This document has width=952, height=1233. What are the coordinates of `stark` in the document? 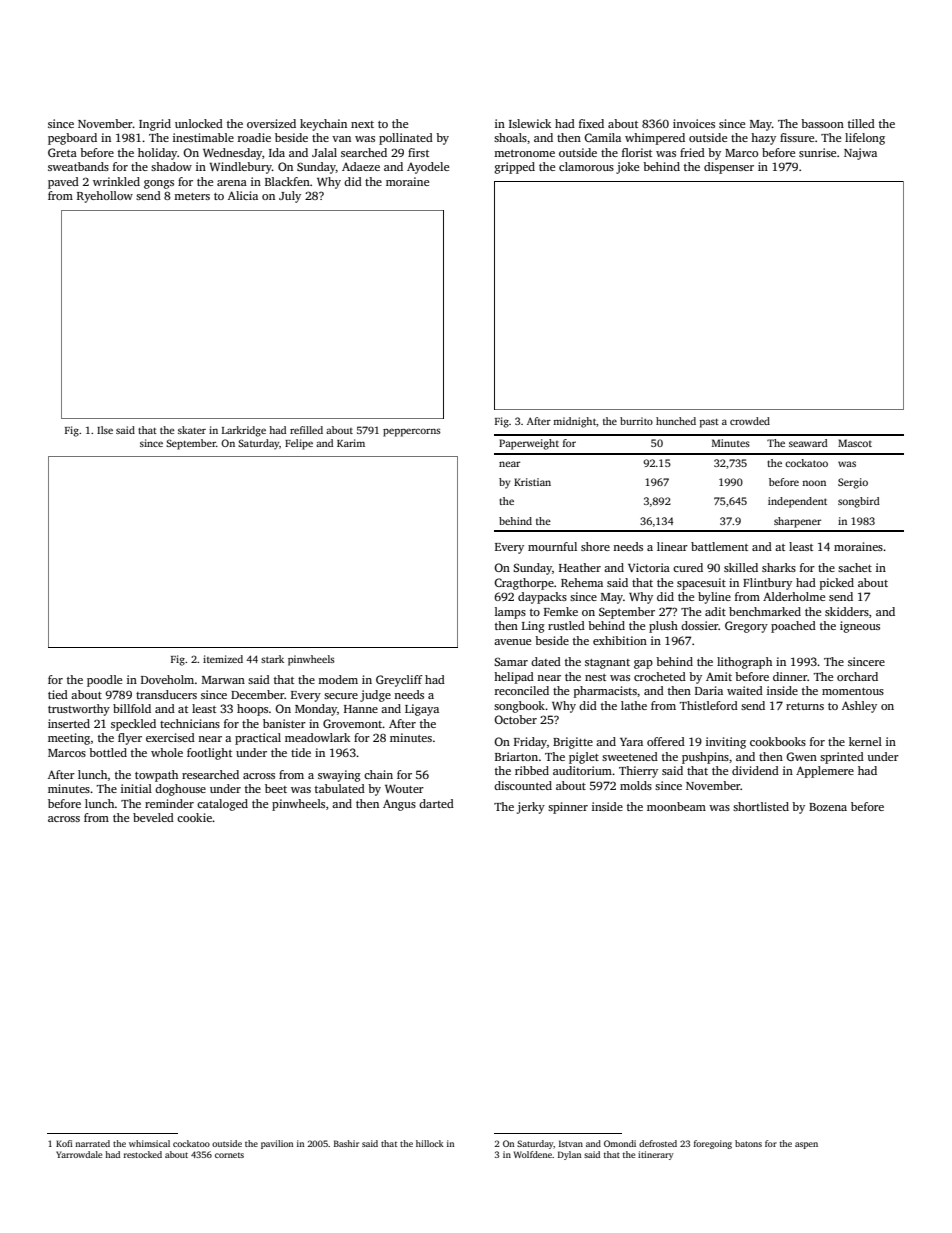 It's located at (272, 659).
